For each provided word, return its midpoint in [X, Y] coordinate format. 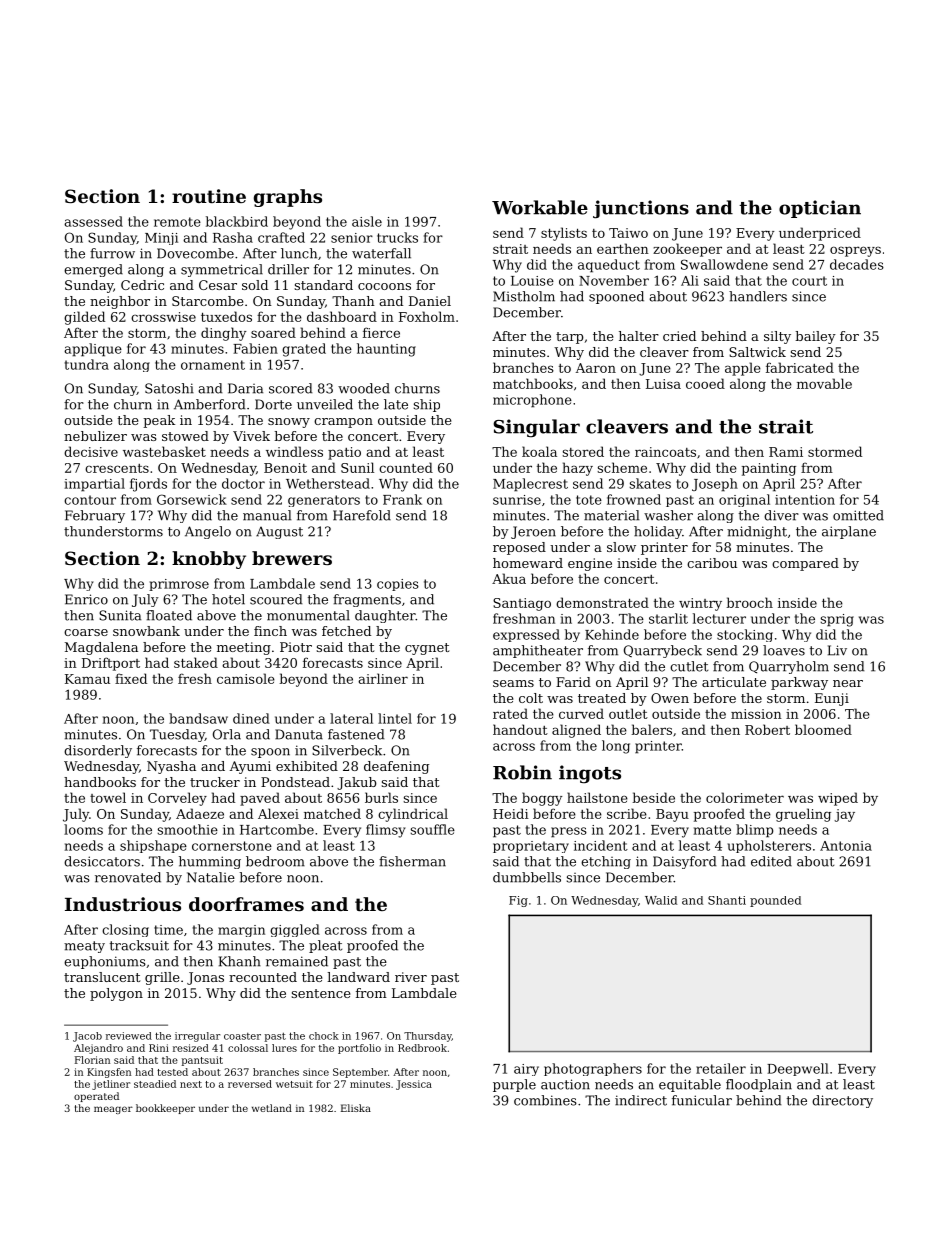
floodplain [759, 1085]
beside [653, 797]
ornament [213, 365]
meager [113, 1110]
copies [398, 585]
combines [545, 1100]
